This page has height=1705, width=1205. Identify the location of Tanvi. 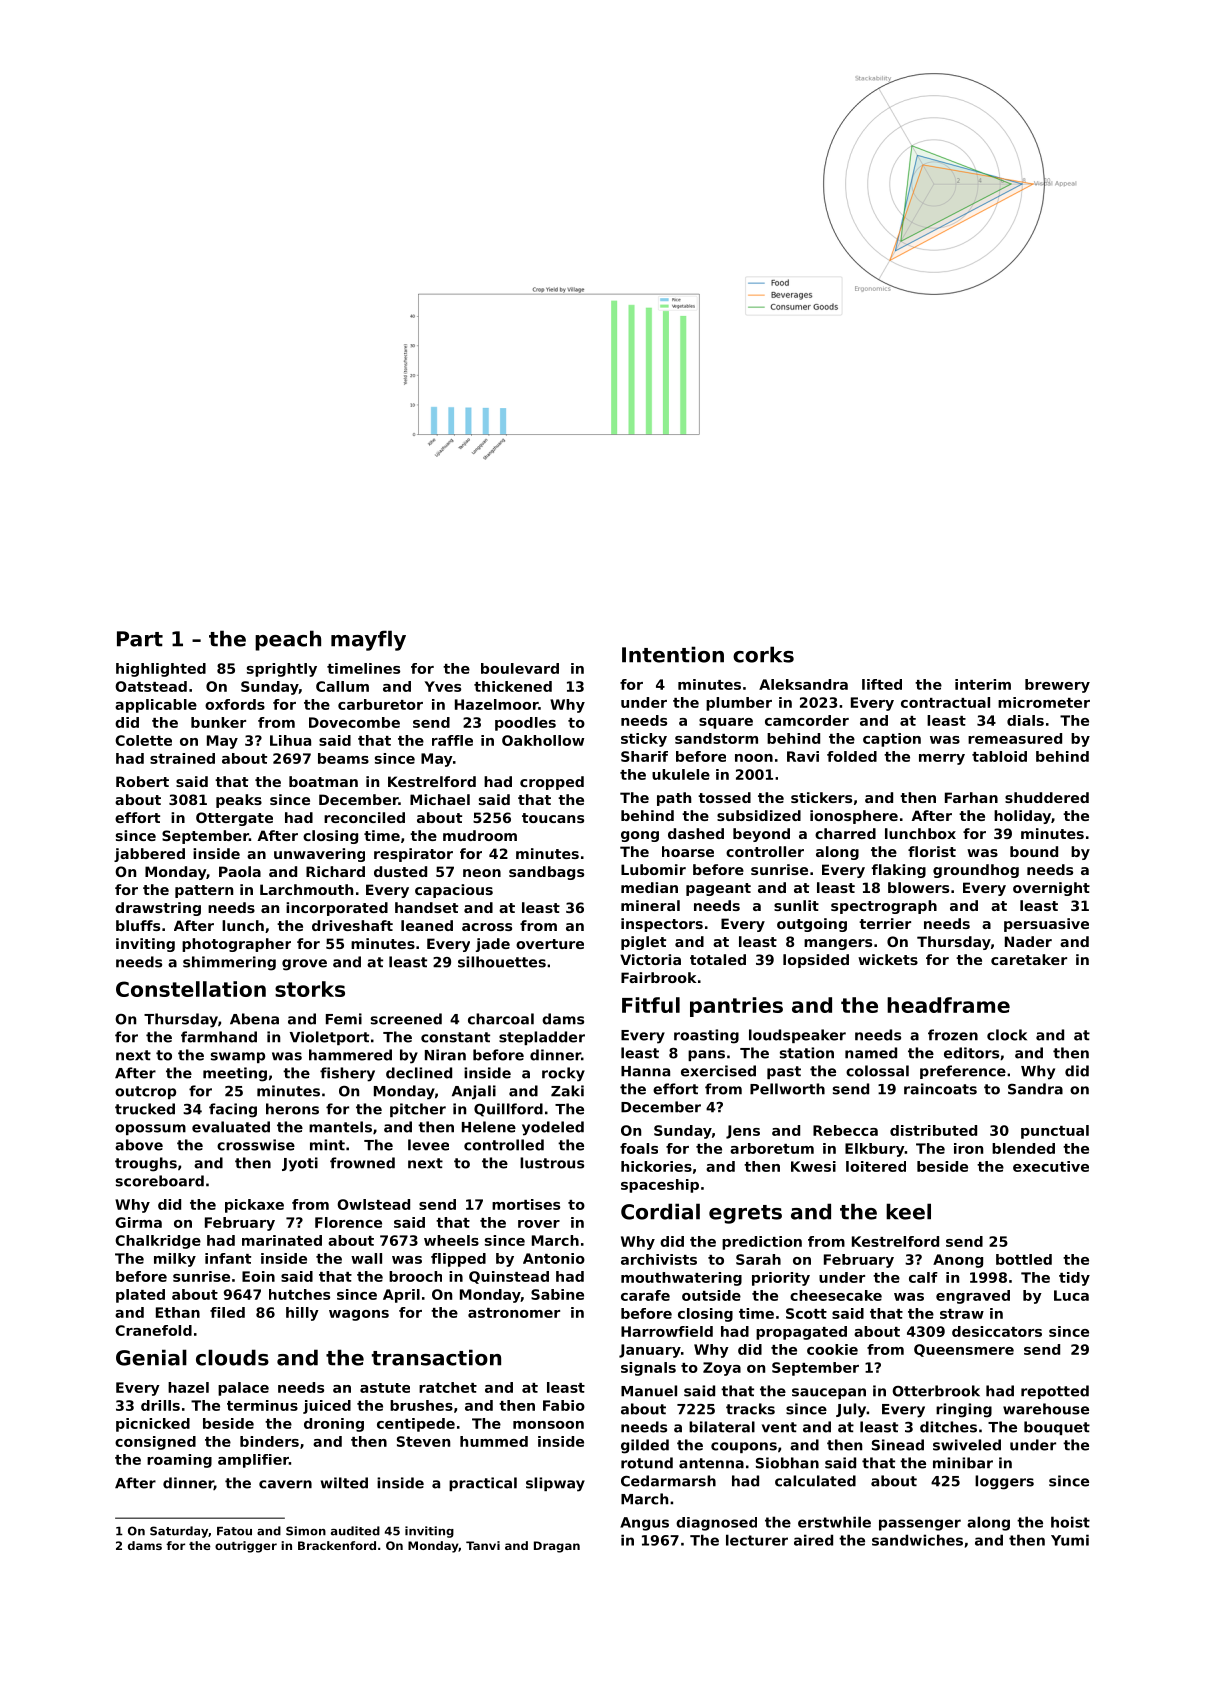
(483, 1545).
